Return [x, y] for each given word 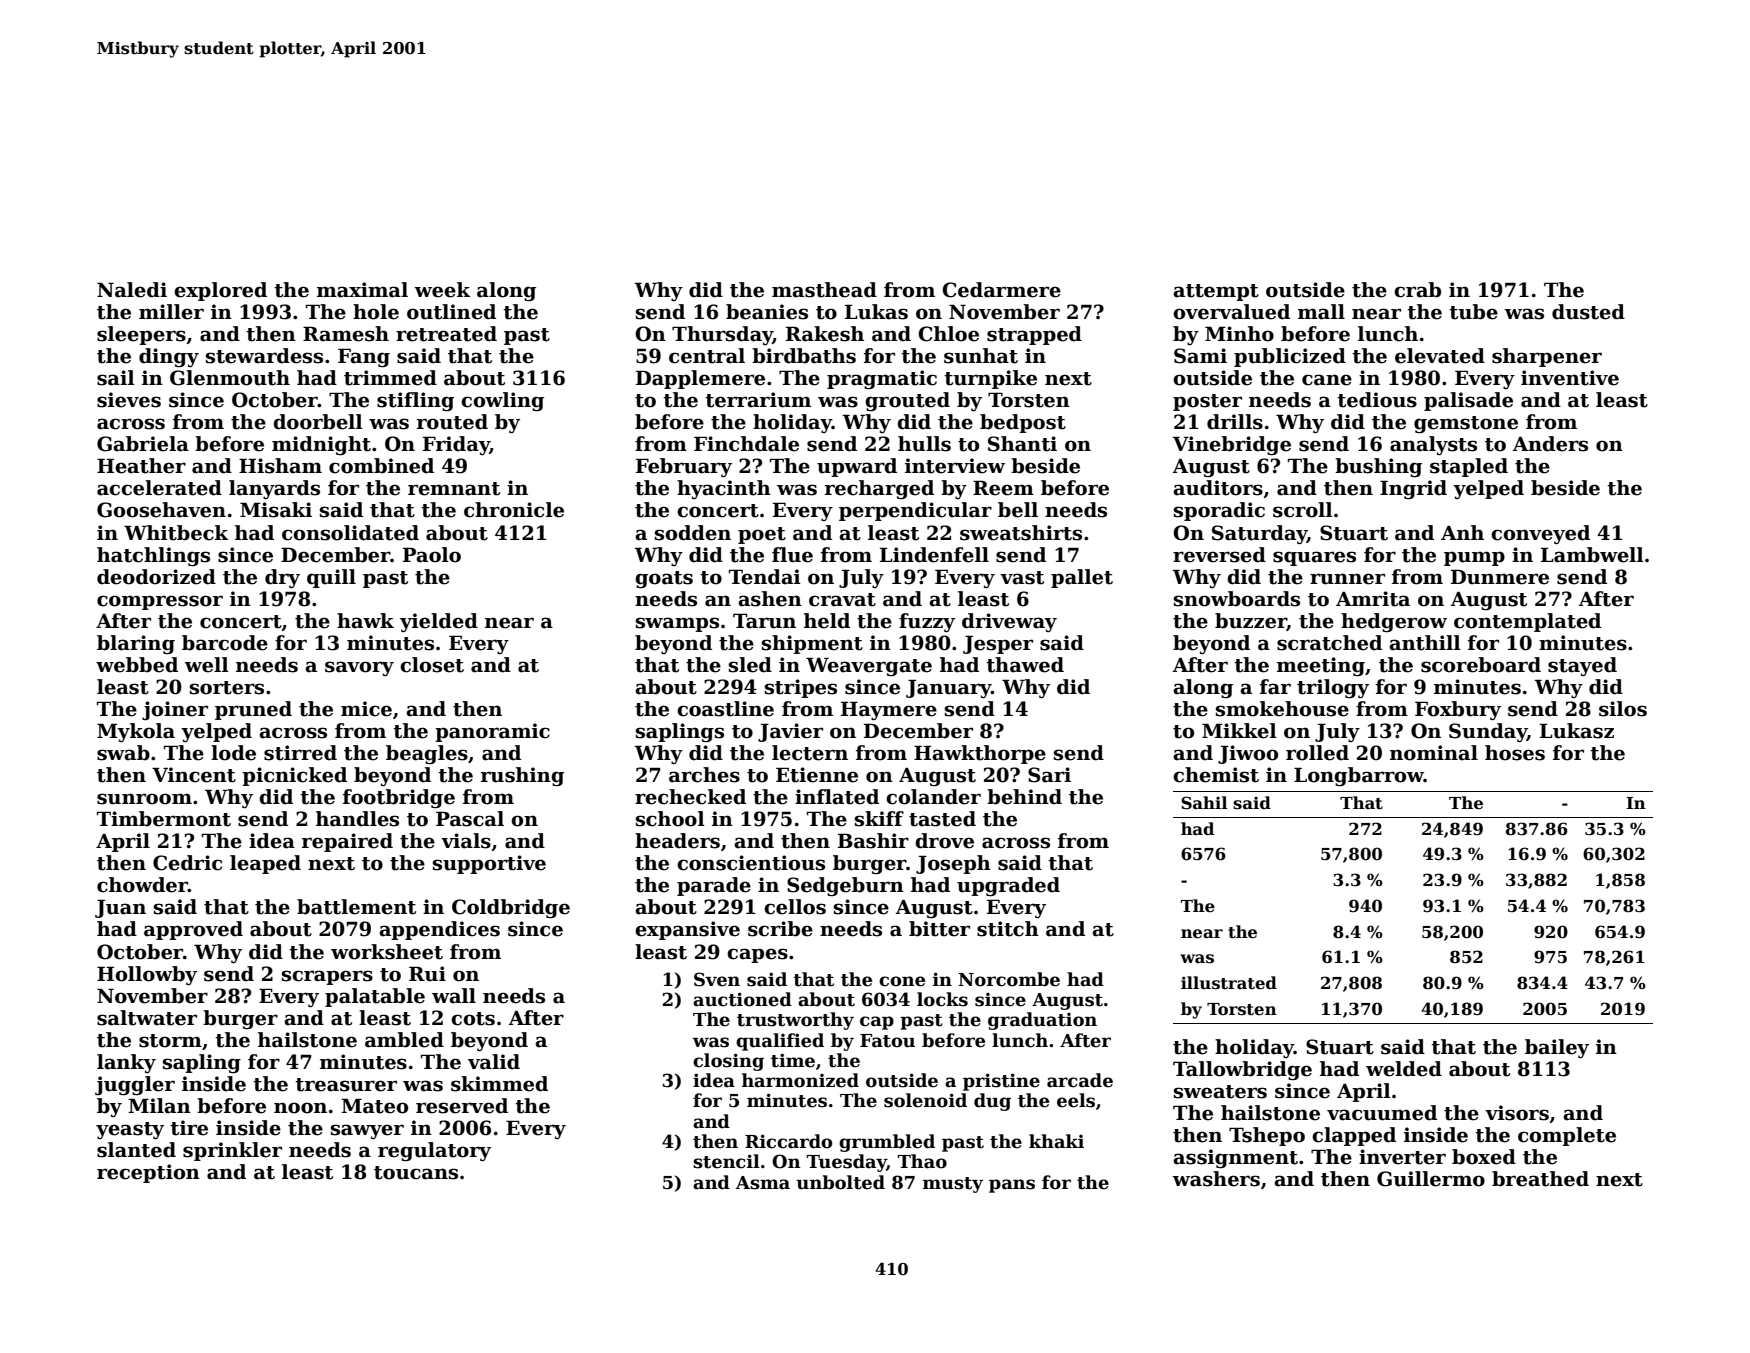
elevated [1440, 356]
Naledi [132, 290]
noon [300, 1108]
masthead [824, 290]
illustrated [1229, 983]
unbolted [840, 1182]
